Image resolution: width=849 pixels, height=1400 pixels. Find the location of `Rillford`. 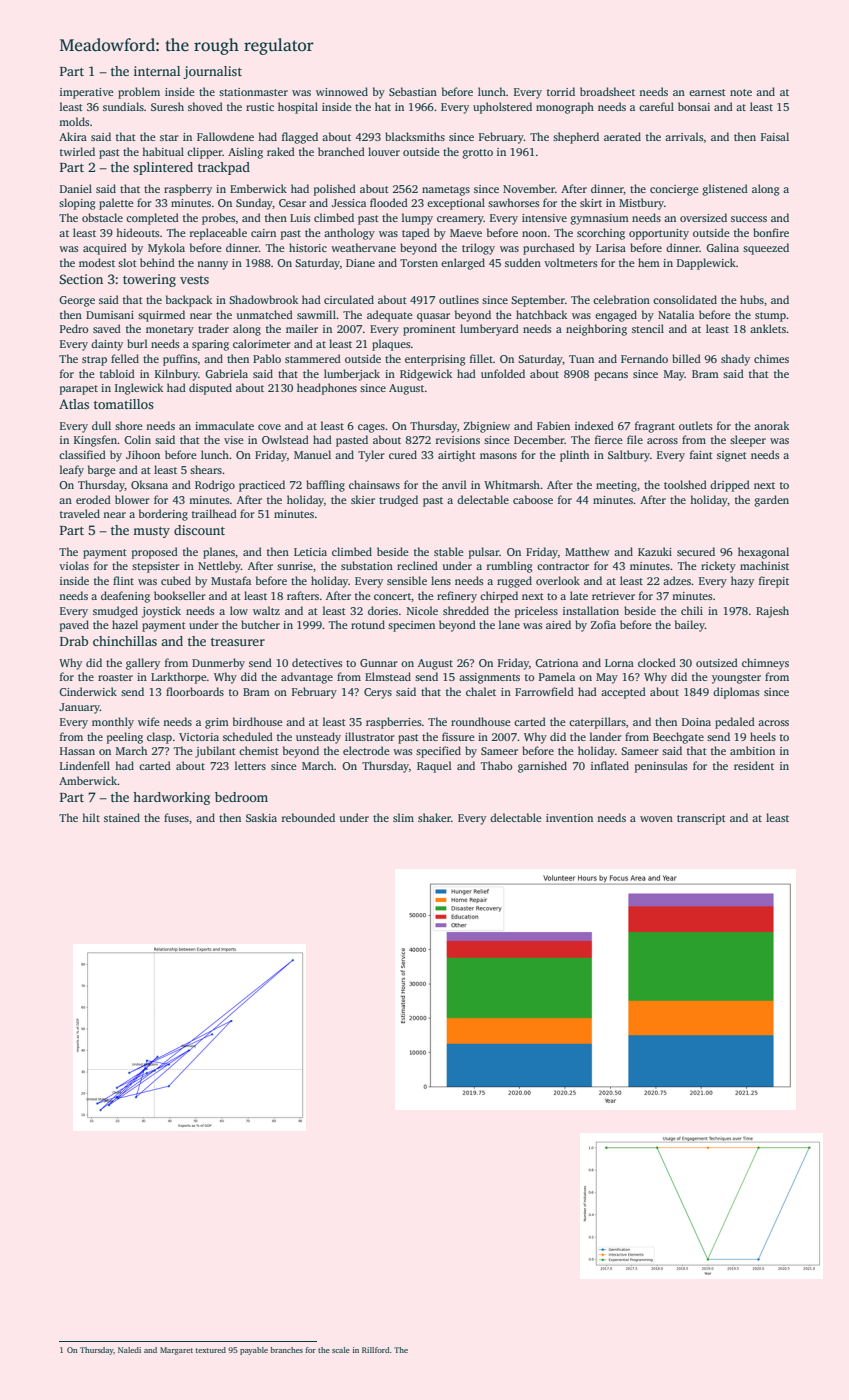

Rillford is located at coordinates (376, 1350).
